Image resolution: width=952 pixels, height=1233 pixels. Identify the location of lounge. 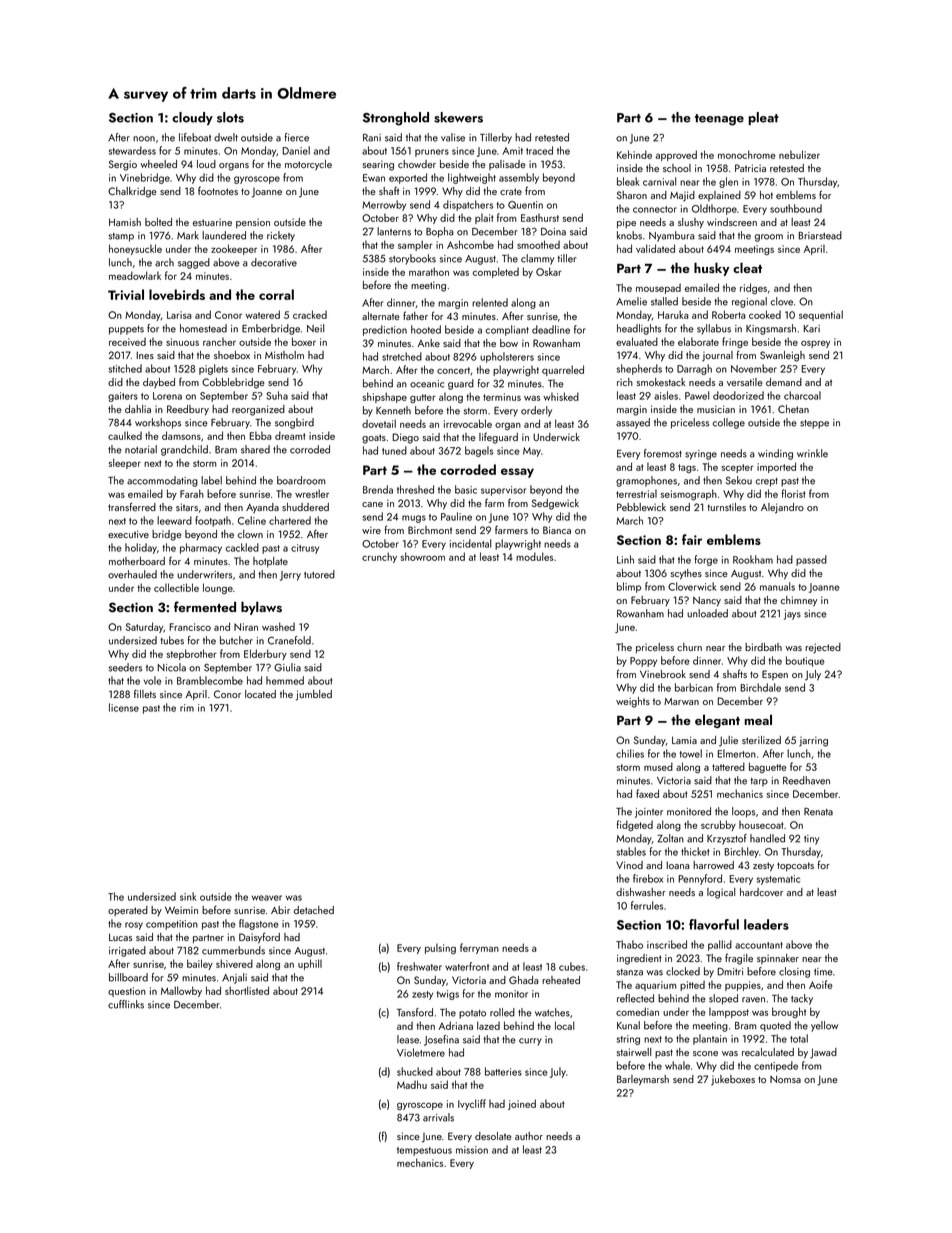
(218, 588).
